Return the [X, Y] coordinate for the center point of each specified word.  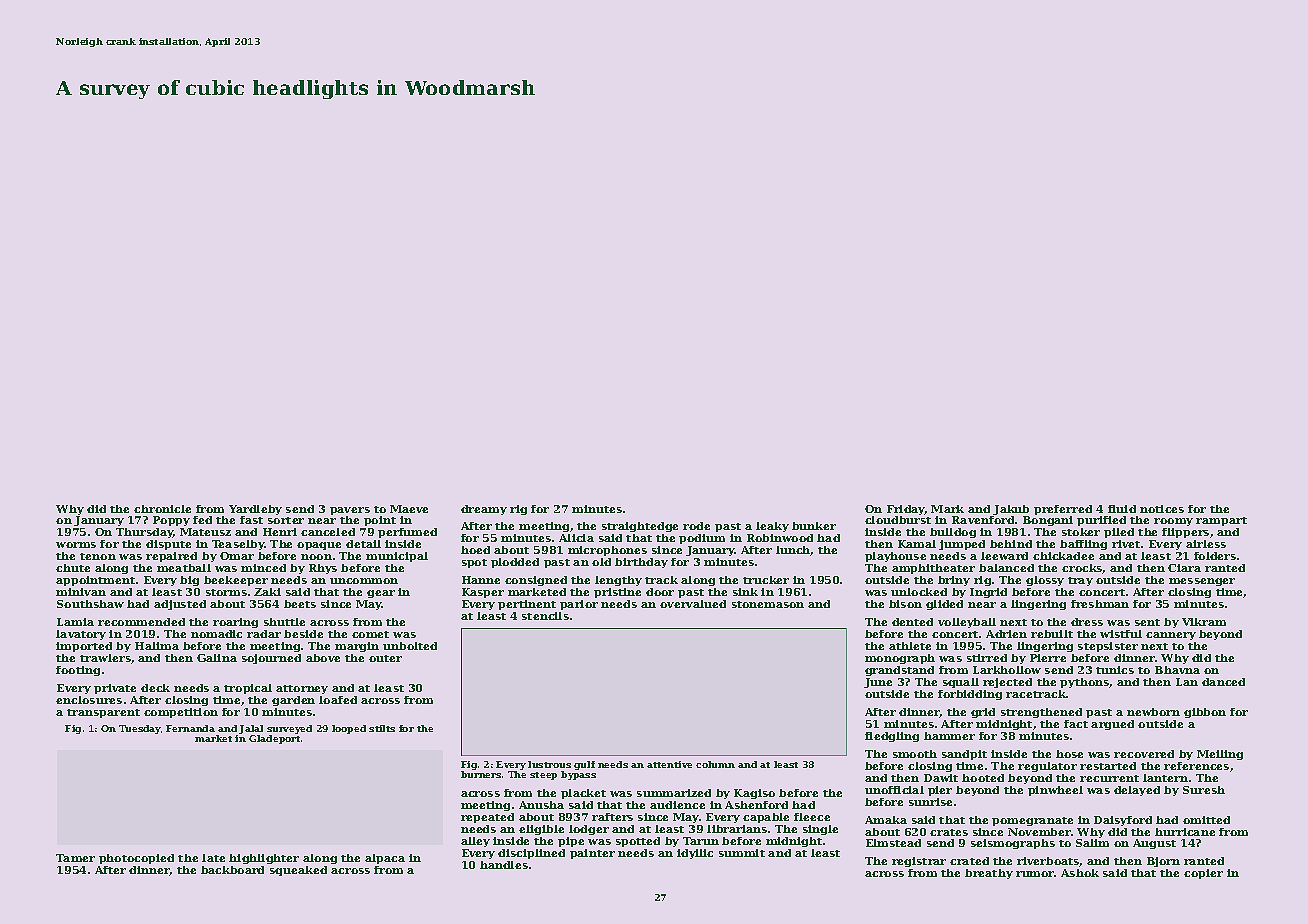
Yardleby [255, 510]
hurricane [1185, 832]
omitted [1206, 820]
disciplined [531, 854]
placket [583, 794]
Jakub [1011, 510]
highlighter [264, 859]
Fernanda [190, 728]
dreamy [484, 510]
